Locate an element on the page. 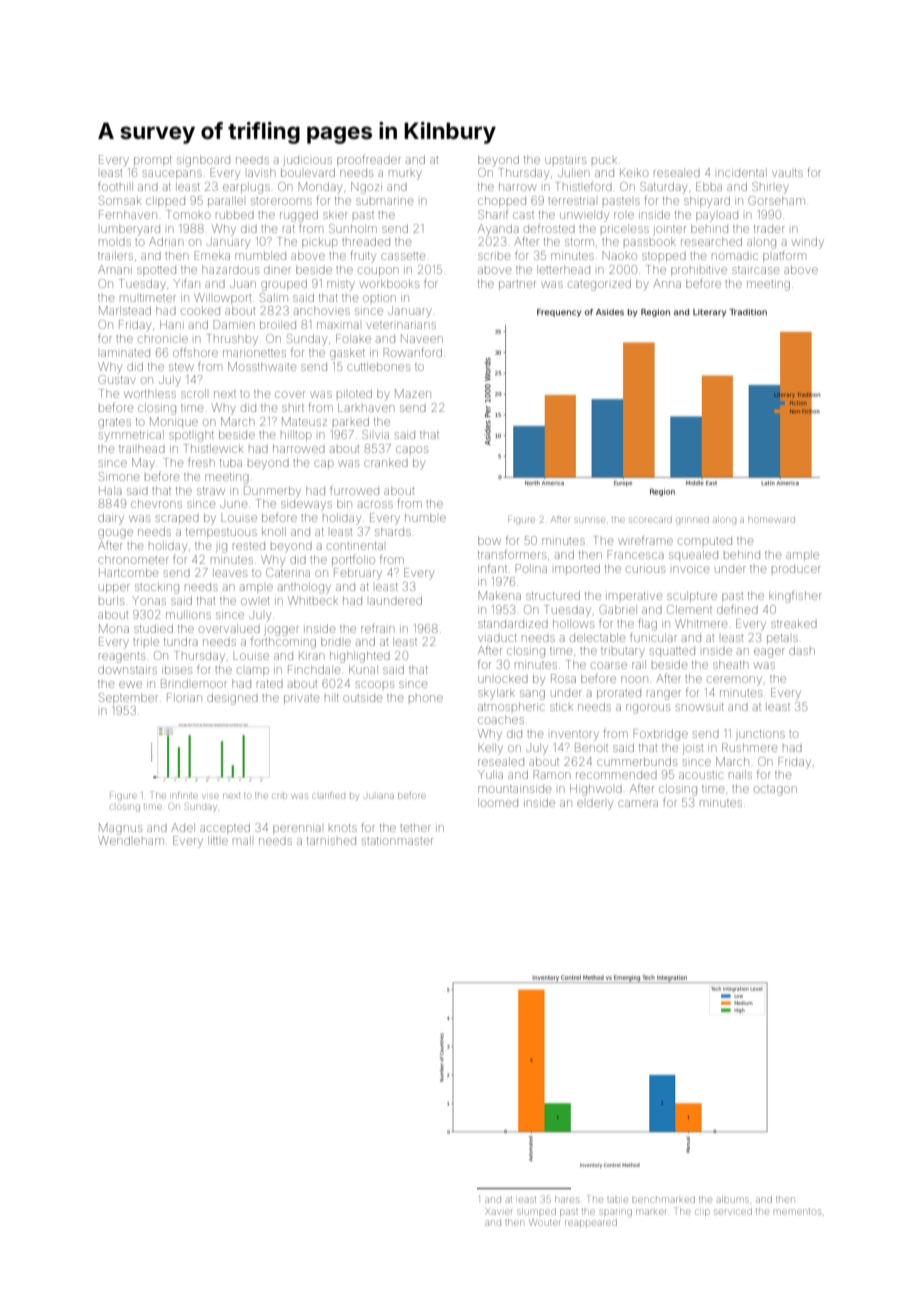 This page has height=1308, width=924. windy is located at coordinates (808, 243).
